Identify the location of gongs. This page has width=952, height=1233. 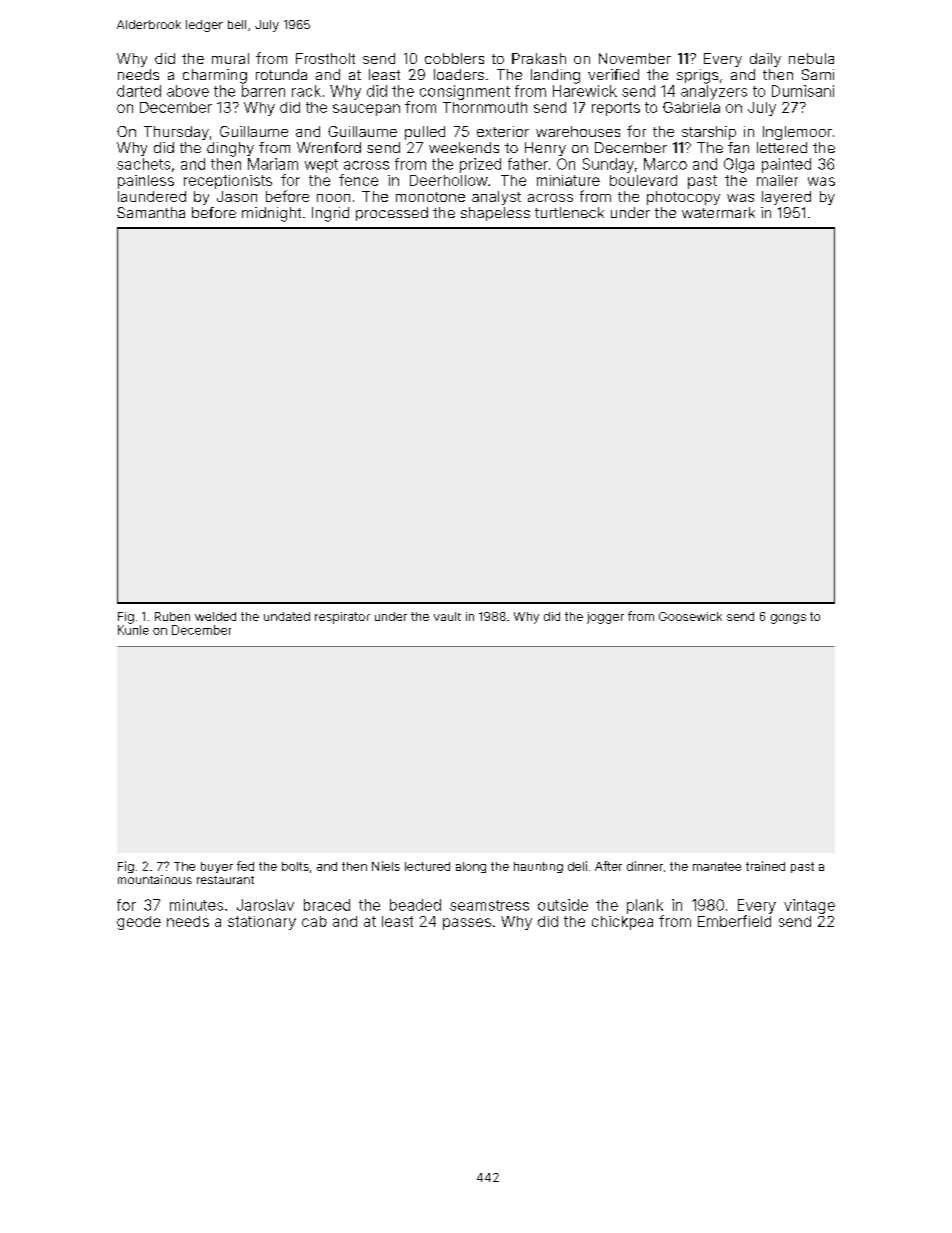
(788, 619).
